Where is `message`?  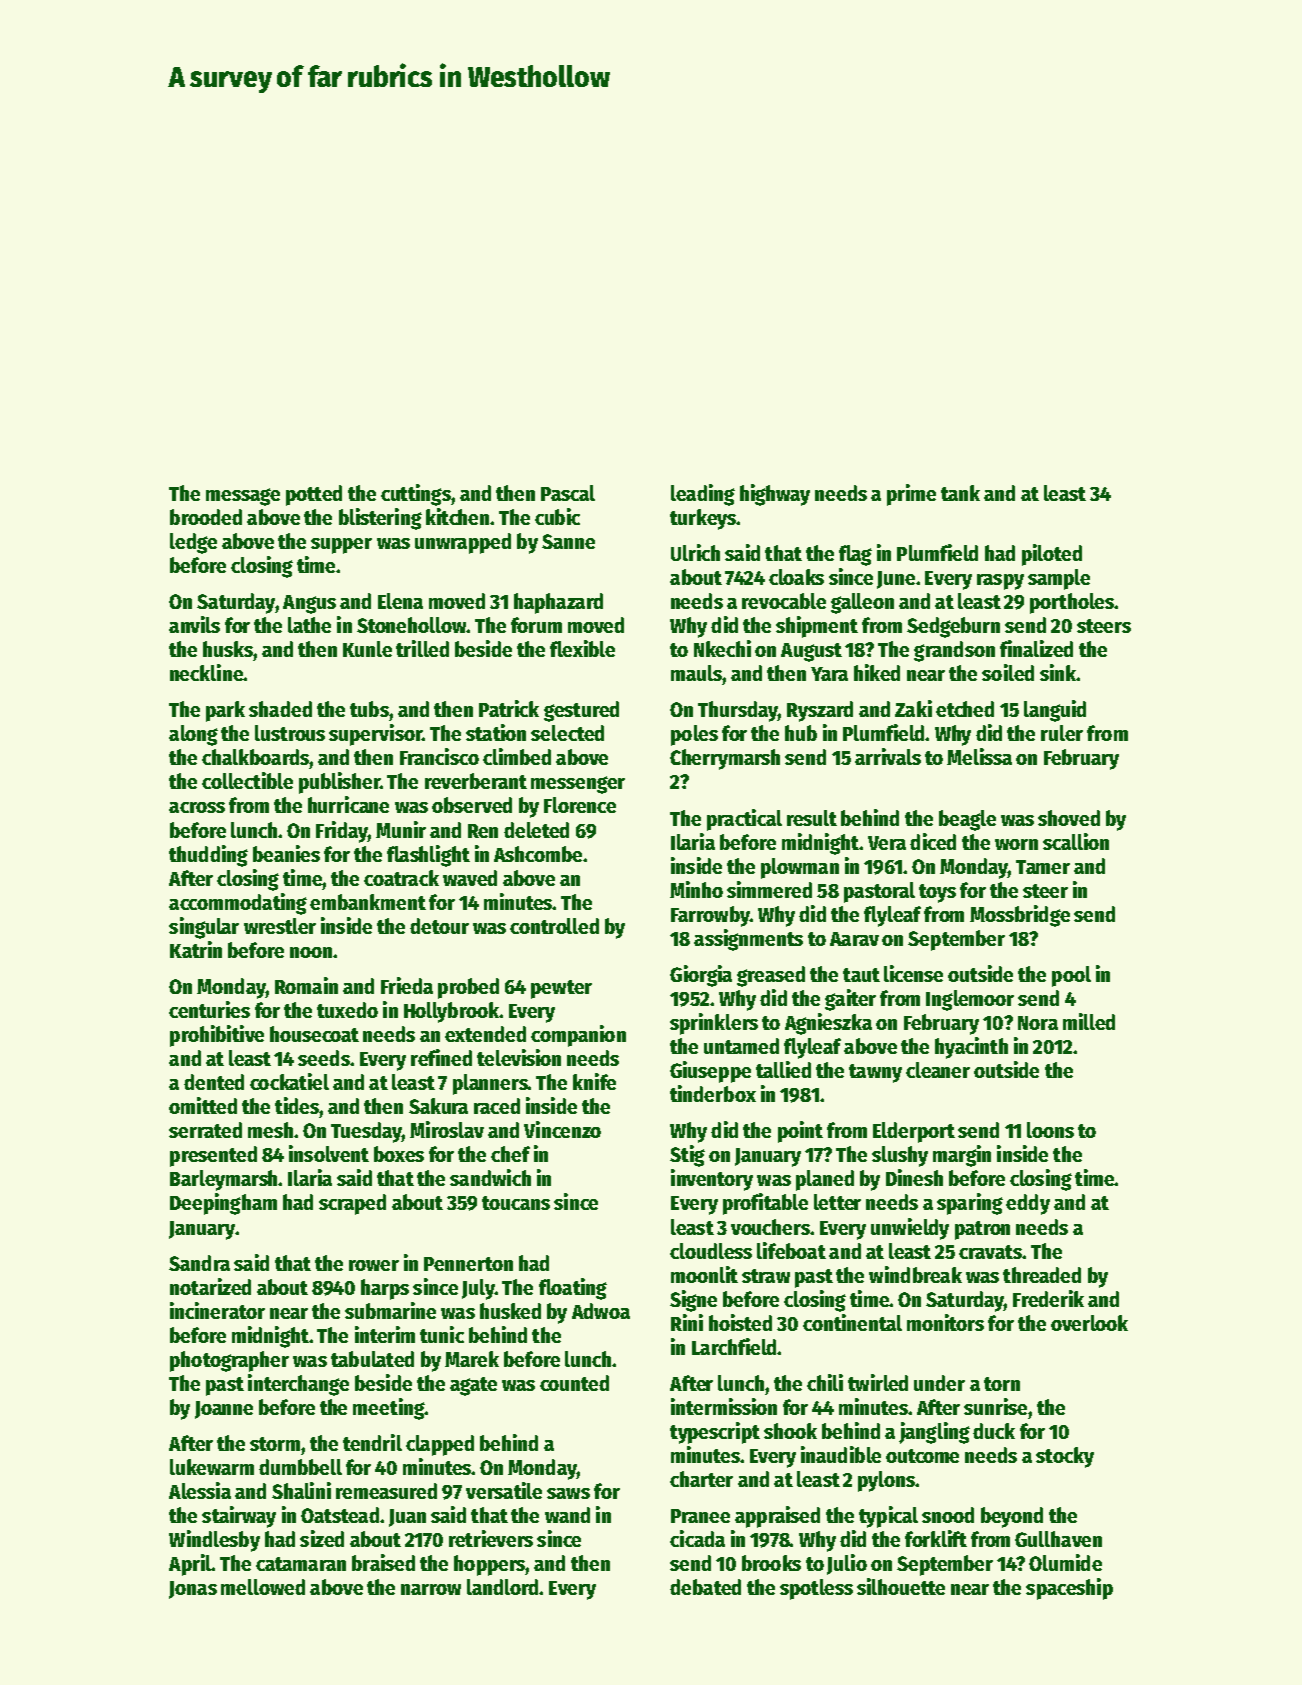 message is located at coordinates (243, 497).
